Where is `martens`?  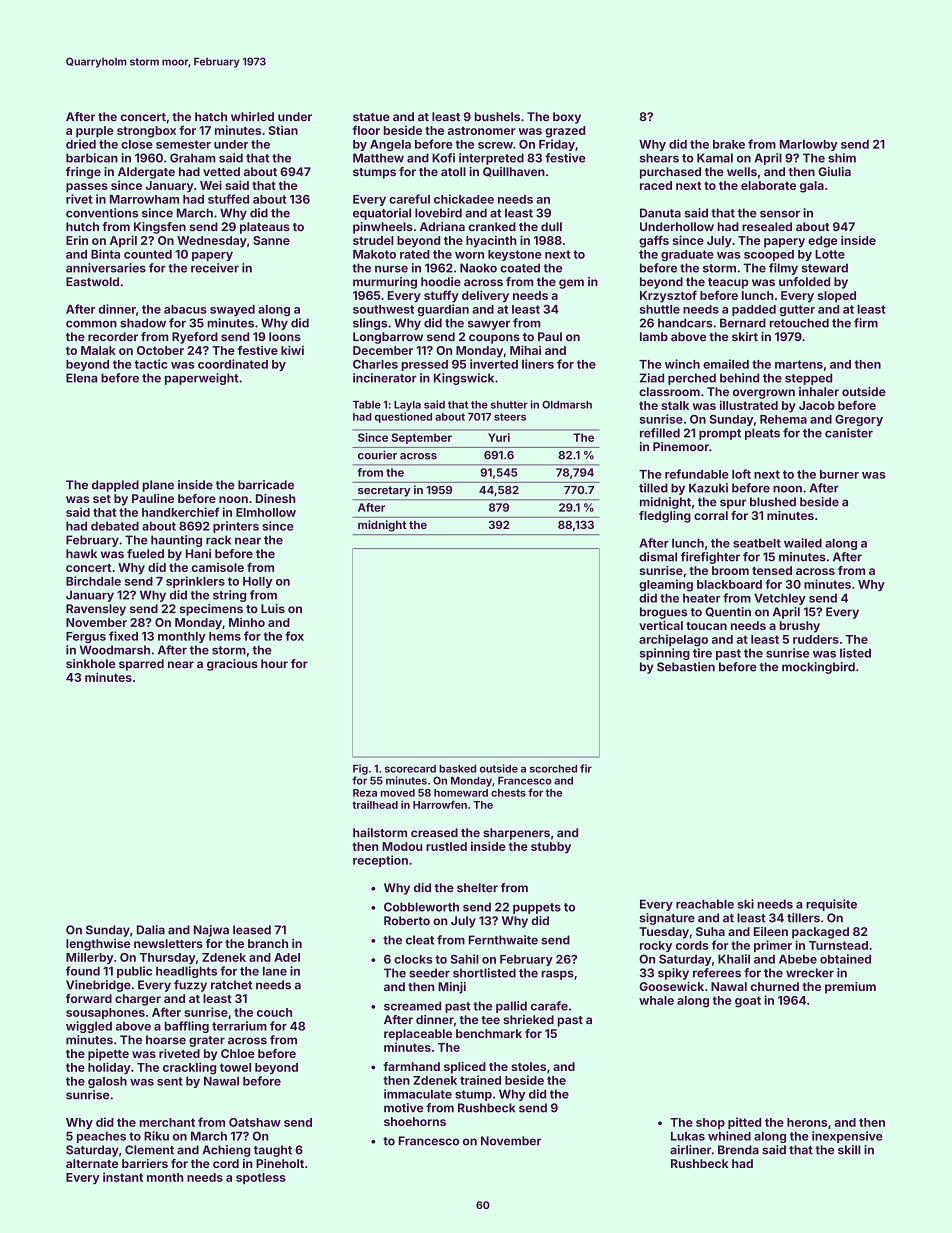 martens is located at coordinates (799, 364).
